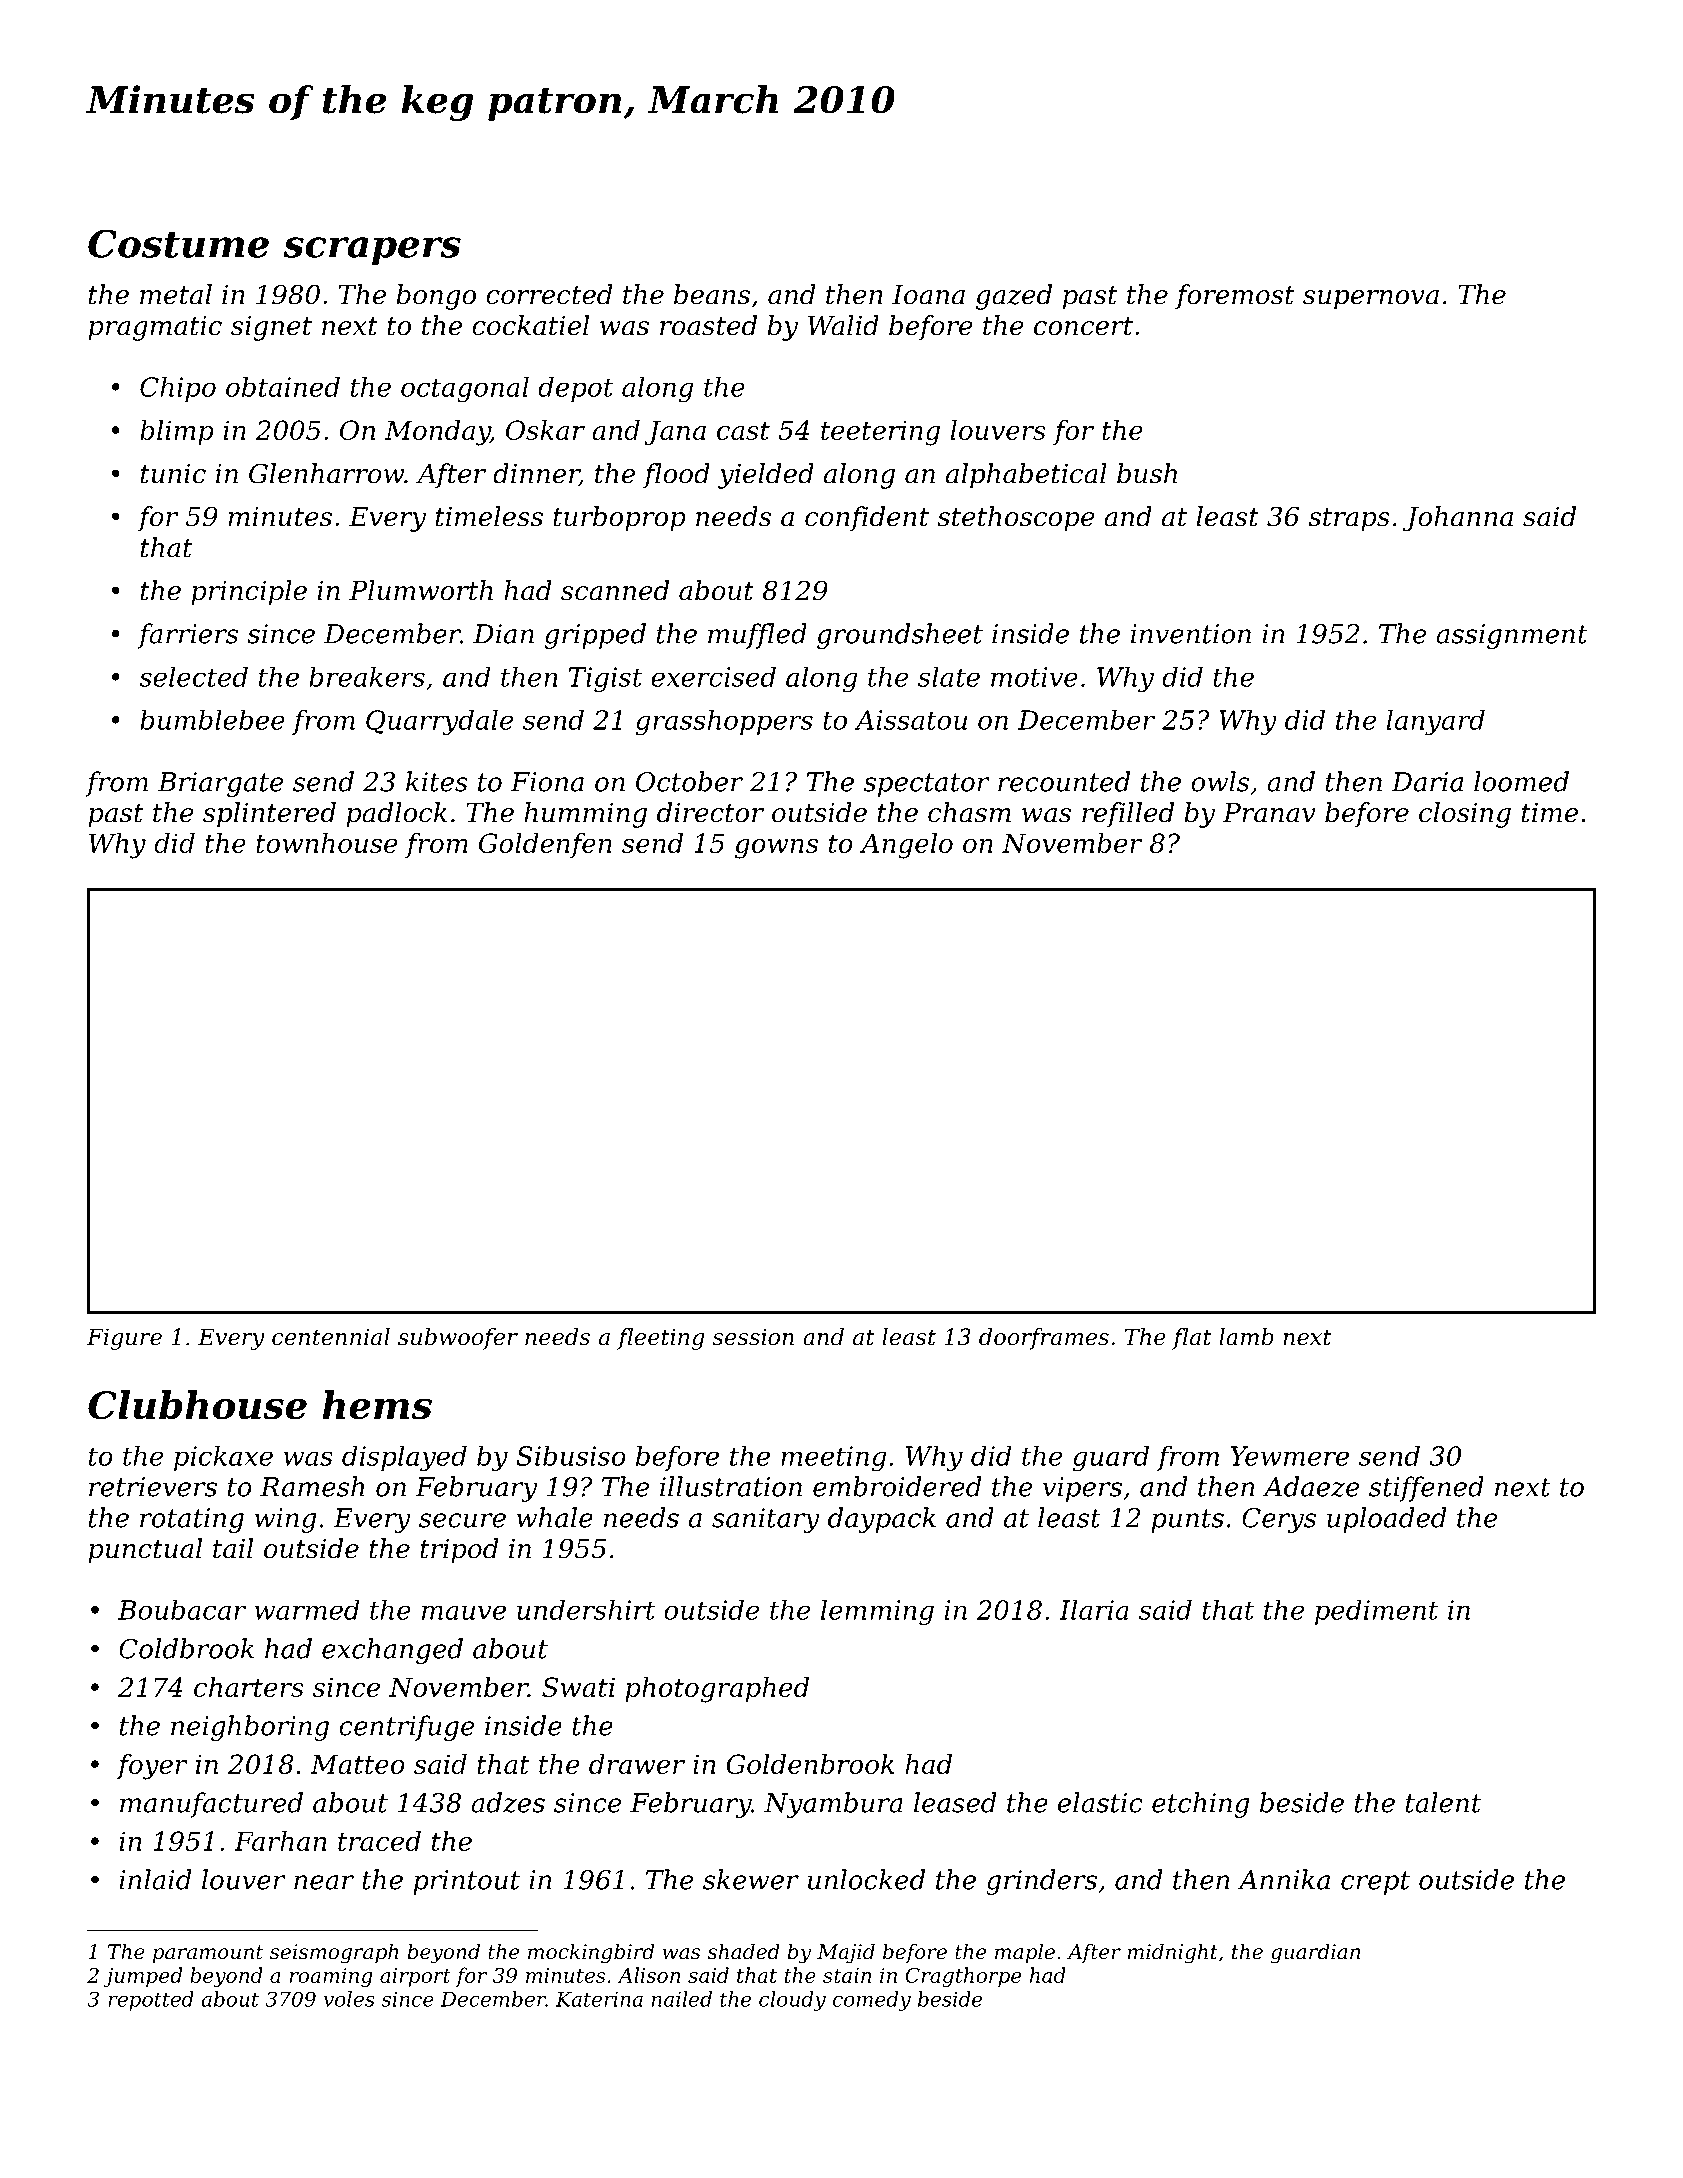 This page has height=2178, width=1683. Describe the element at coordinates (1082, 1489) in the page. I see `vipers` at that location.
